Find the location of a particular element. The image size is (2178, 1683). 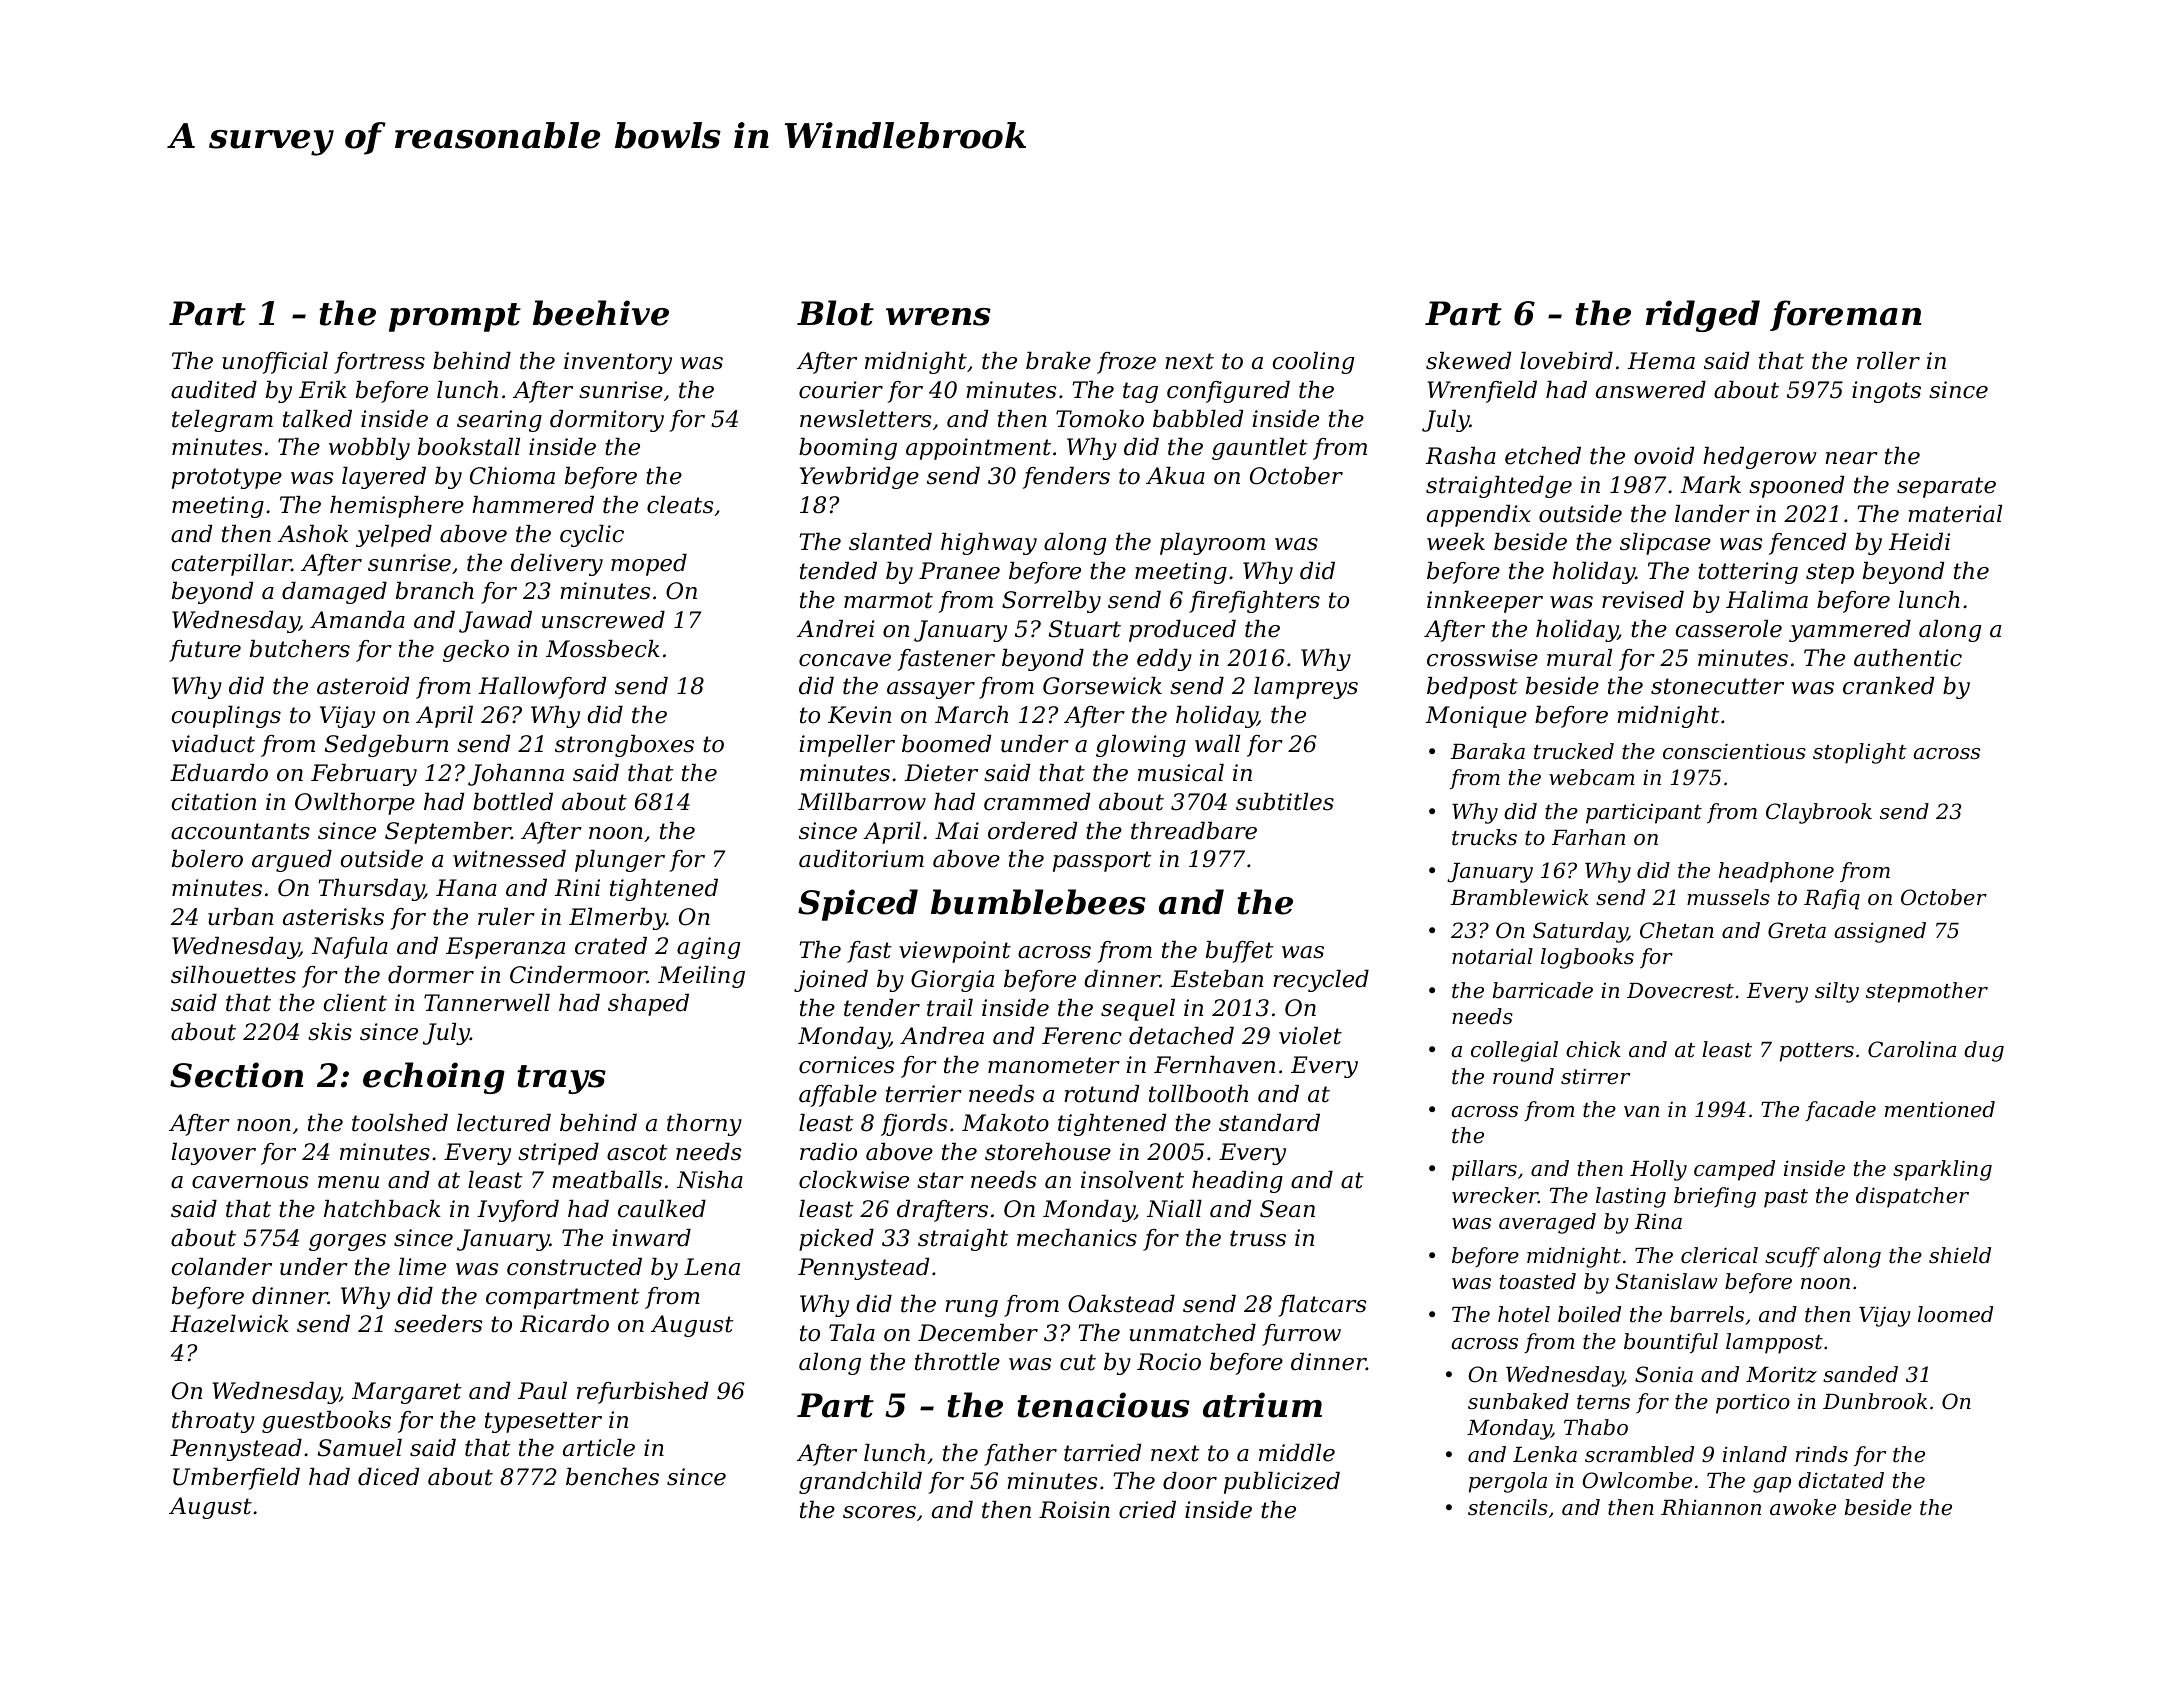

clockwise is located at coordinates (854, 1180).
